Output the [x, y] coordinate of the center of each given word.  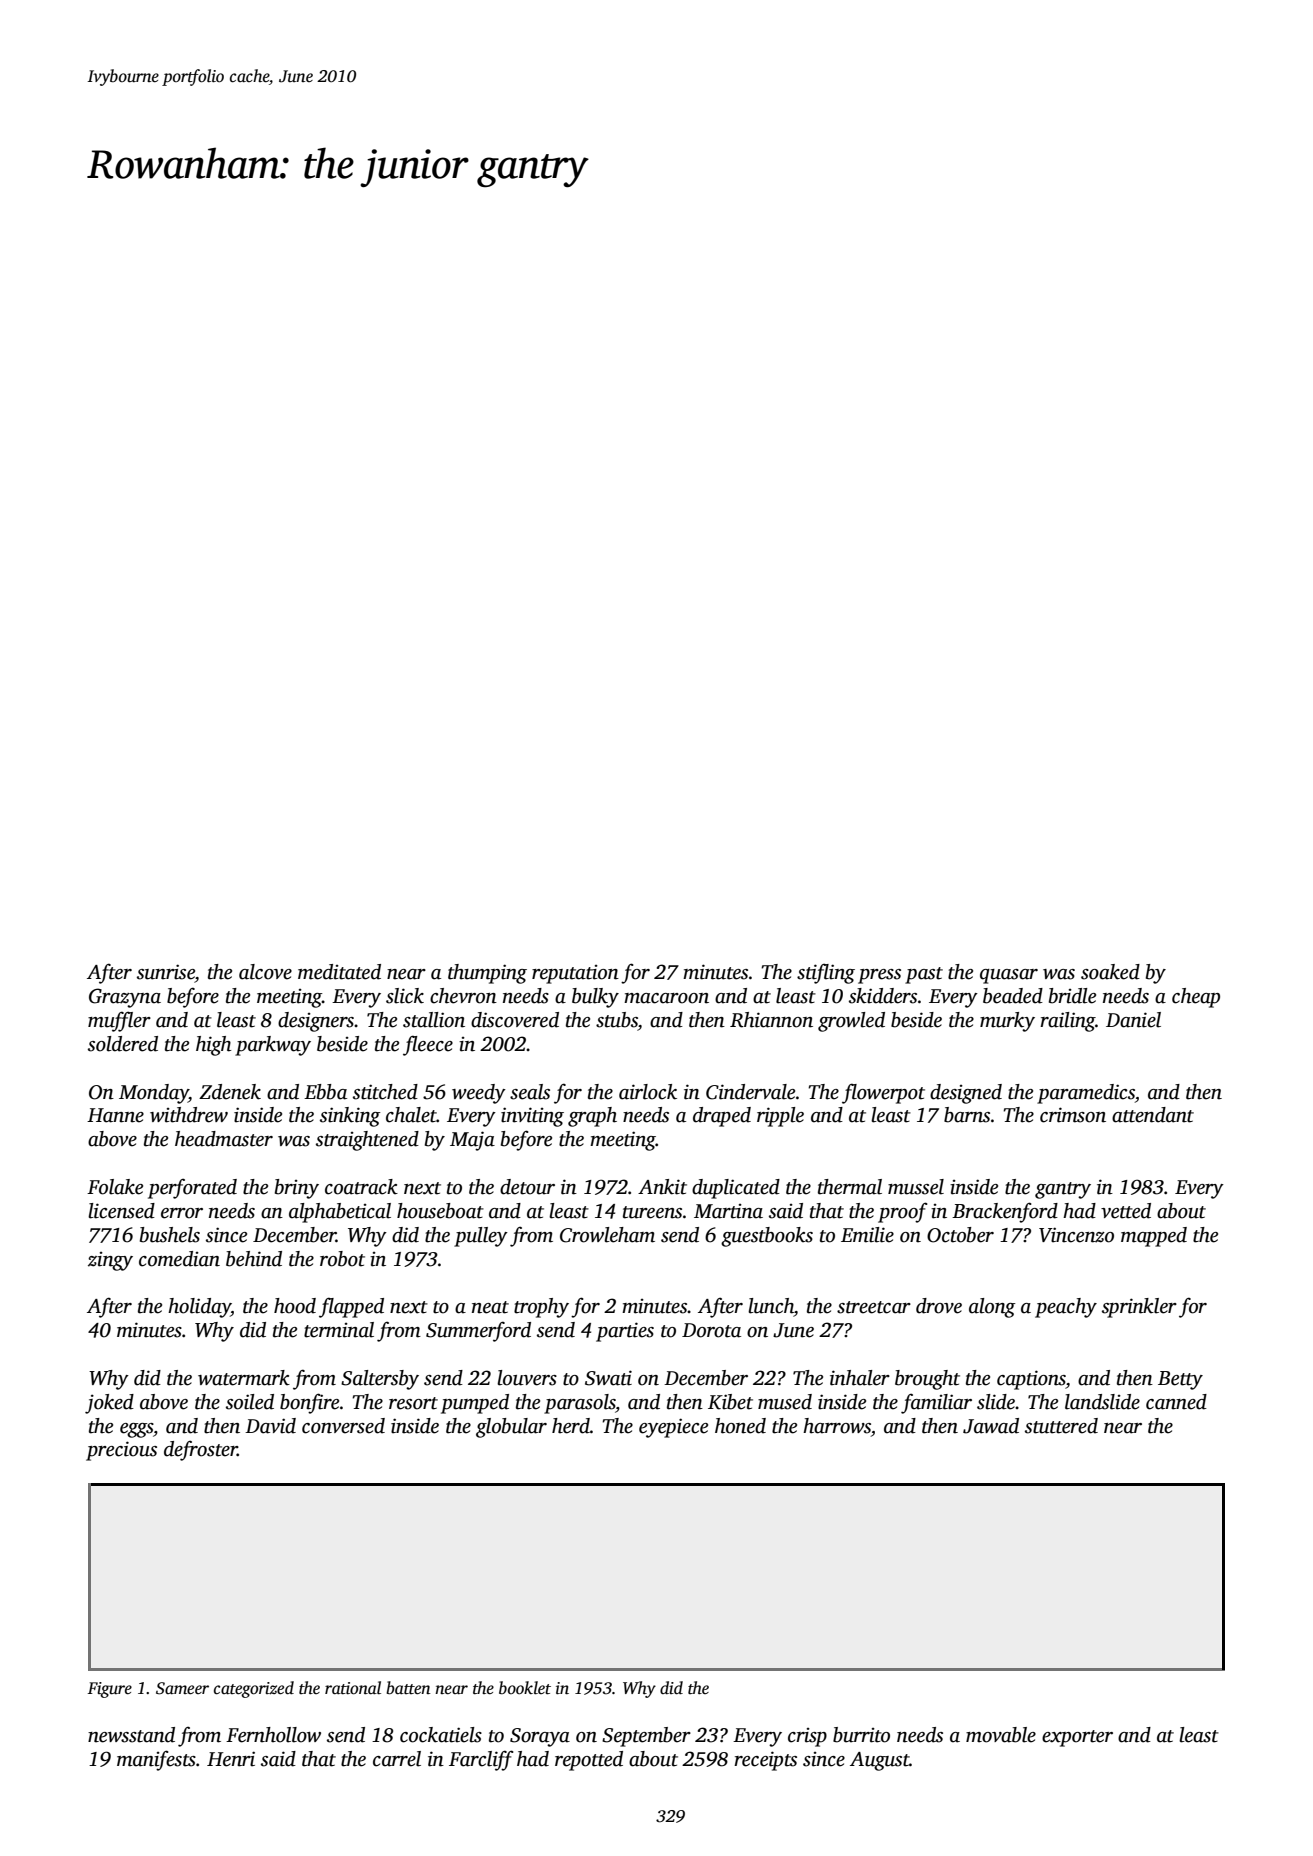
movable [1001, 1735]
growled [851, 1022]
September [646, 1737]
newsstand [131, 1735]
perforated [192, 1188]
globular [511, 1428]
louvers [527, 1378]
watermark [244, 1378]
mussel [916, 1187]
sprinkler [1139, 1308]
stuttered [1061, 1426]
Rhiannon [771, 1020]
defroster [200, 1450]
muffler [119, 1021]
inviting [532, 1117]
